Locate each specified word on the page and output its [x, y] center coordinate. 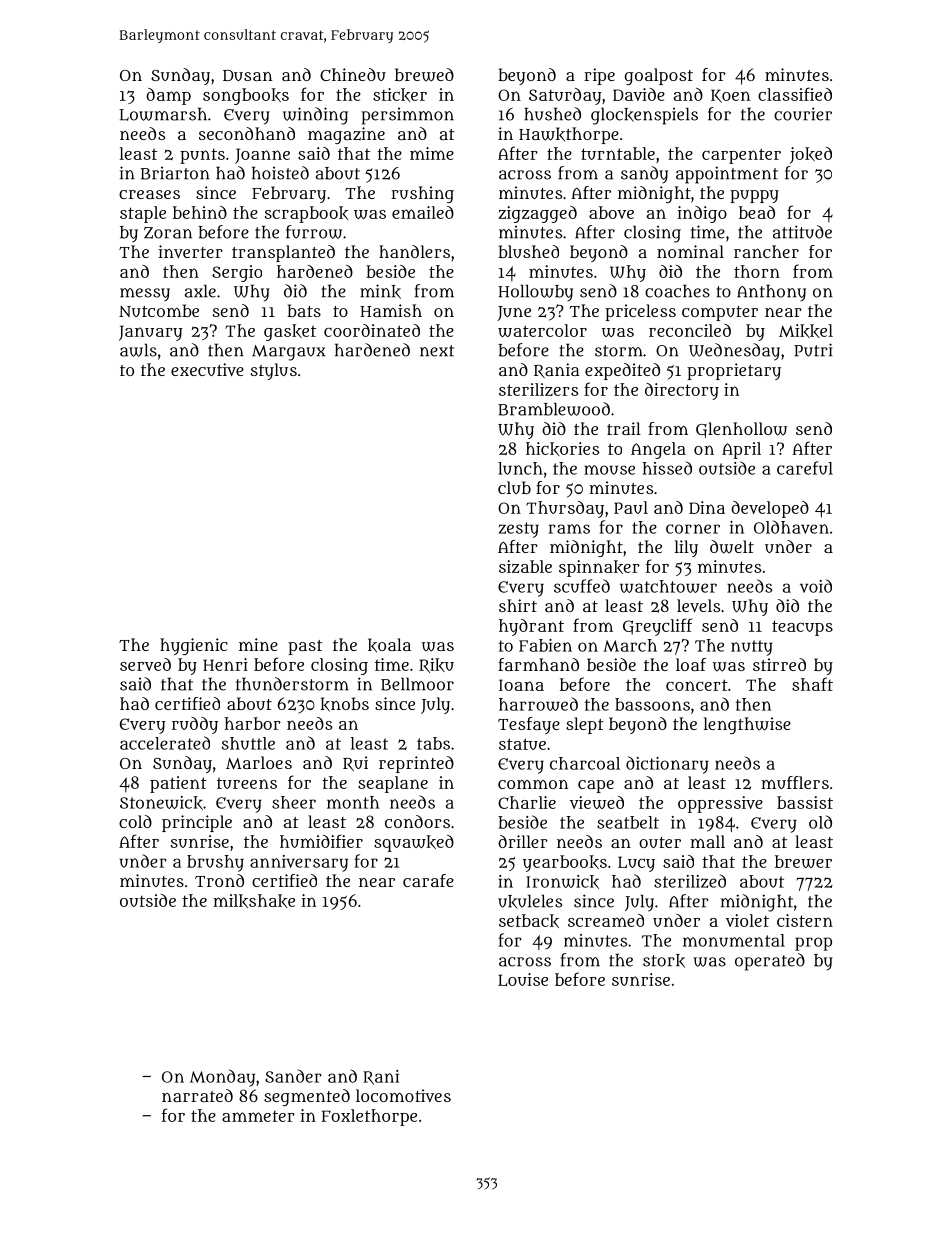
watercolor [542, 330]
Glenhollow [741, 430]
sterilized [690, 881]
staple [143, 214]
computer [720, 313]
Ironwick [562, 882]
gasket [290, 332]
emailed [423, 212]
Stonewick [161, 803]
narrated [197, 1095]
